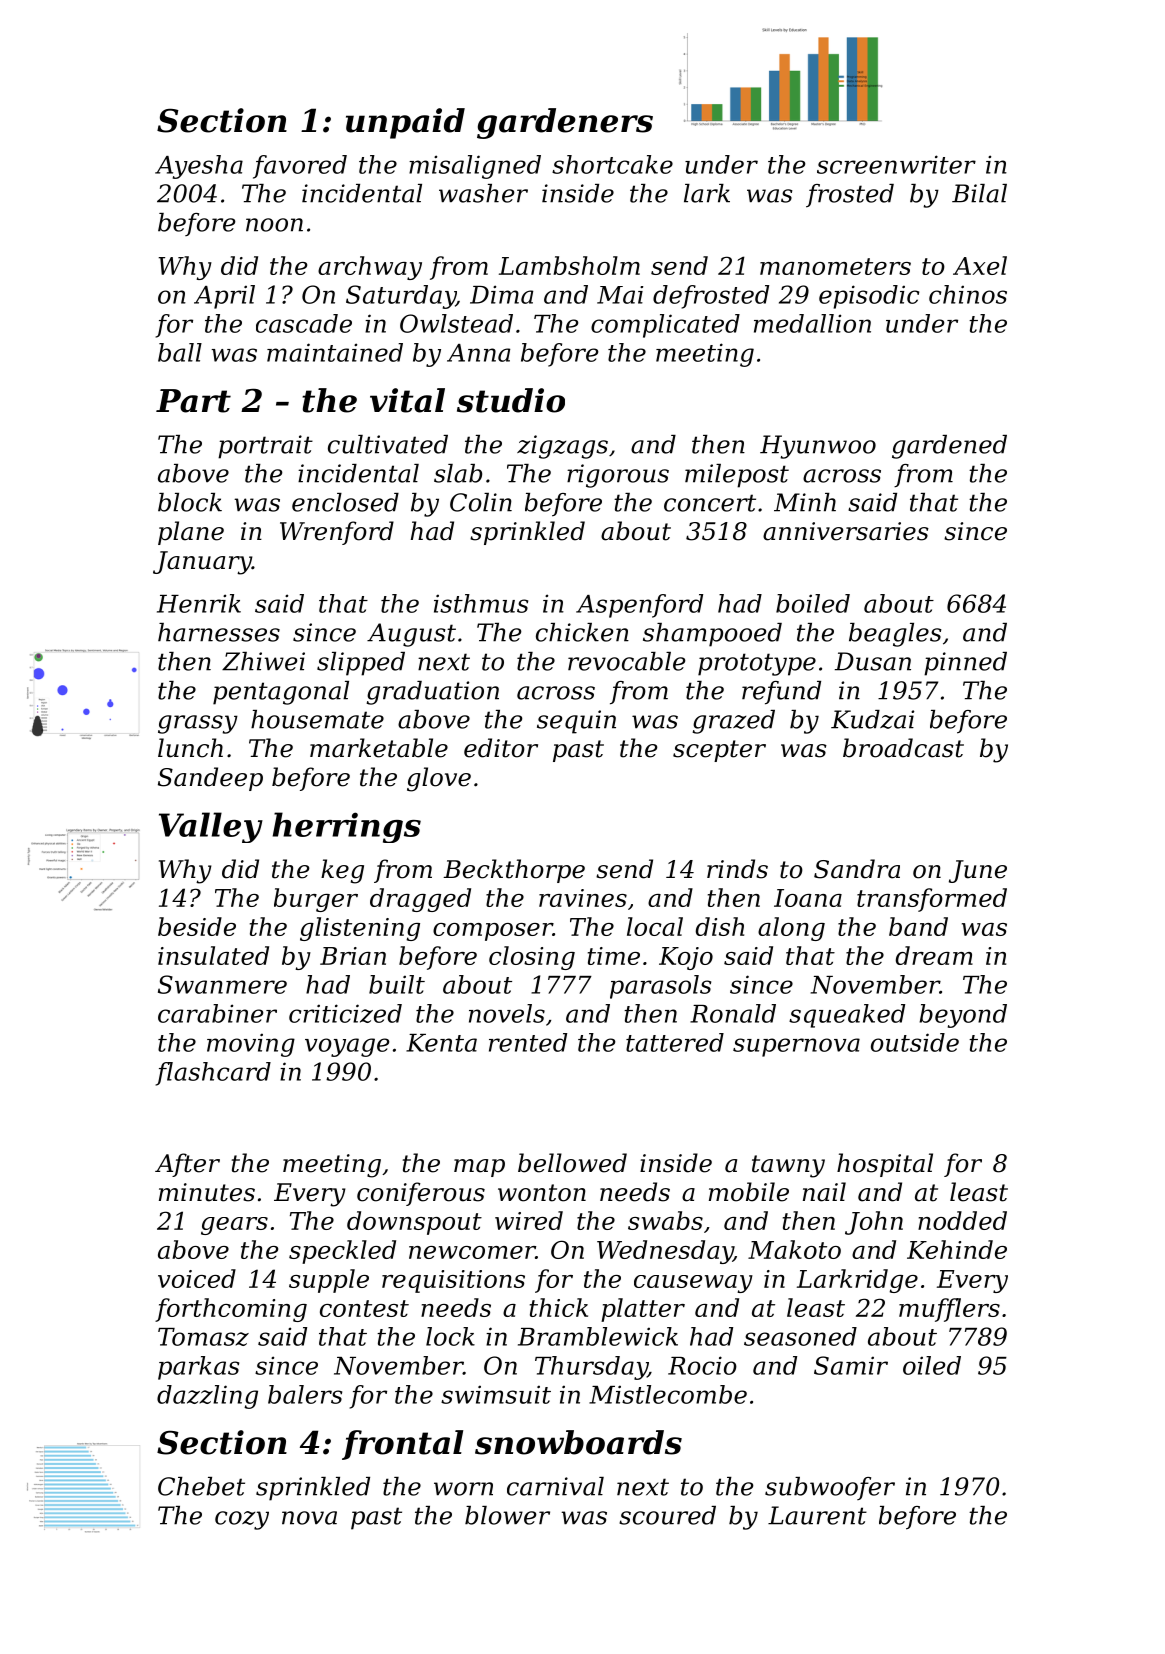  What do you see at coordinates (932, 900) in the screenshot?
I see `transformed` at bounding box center [932, 900].
